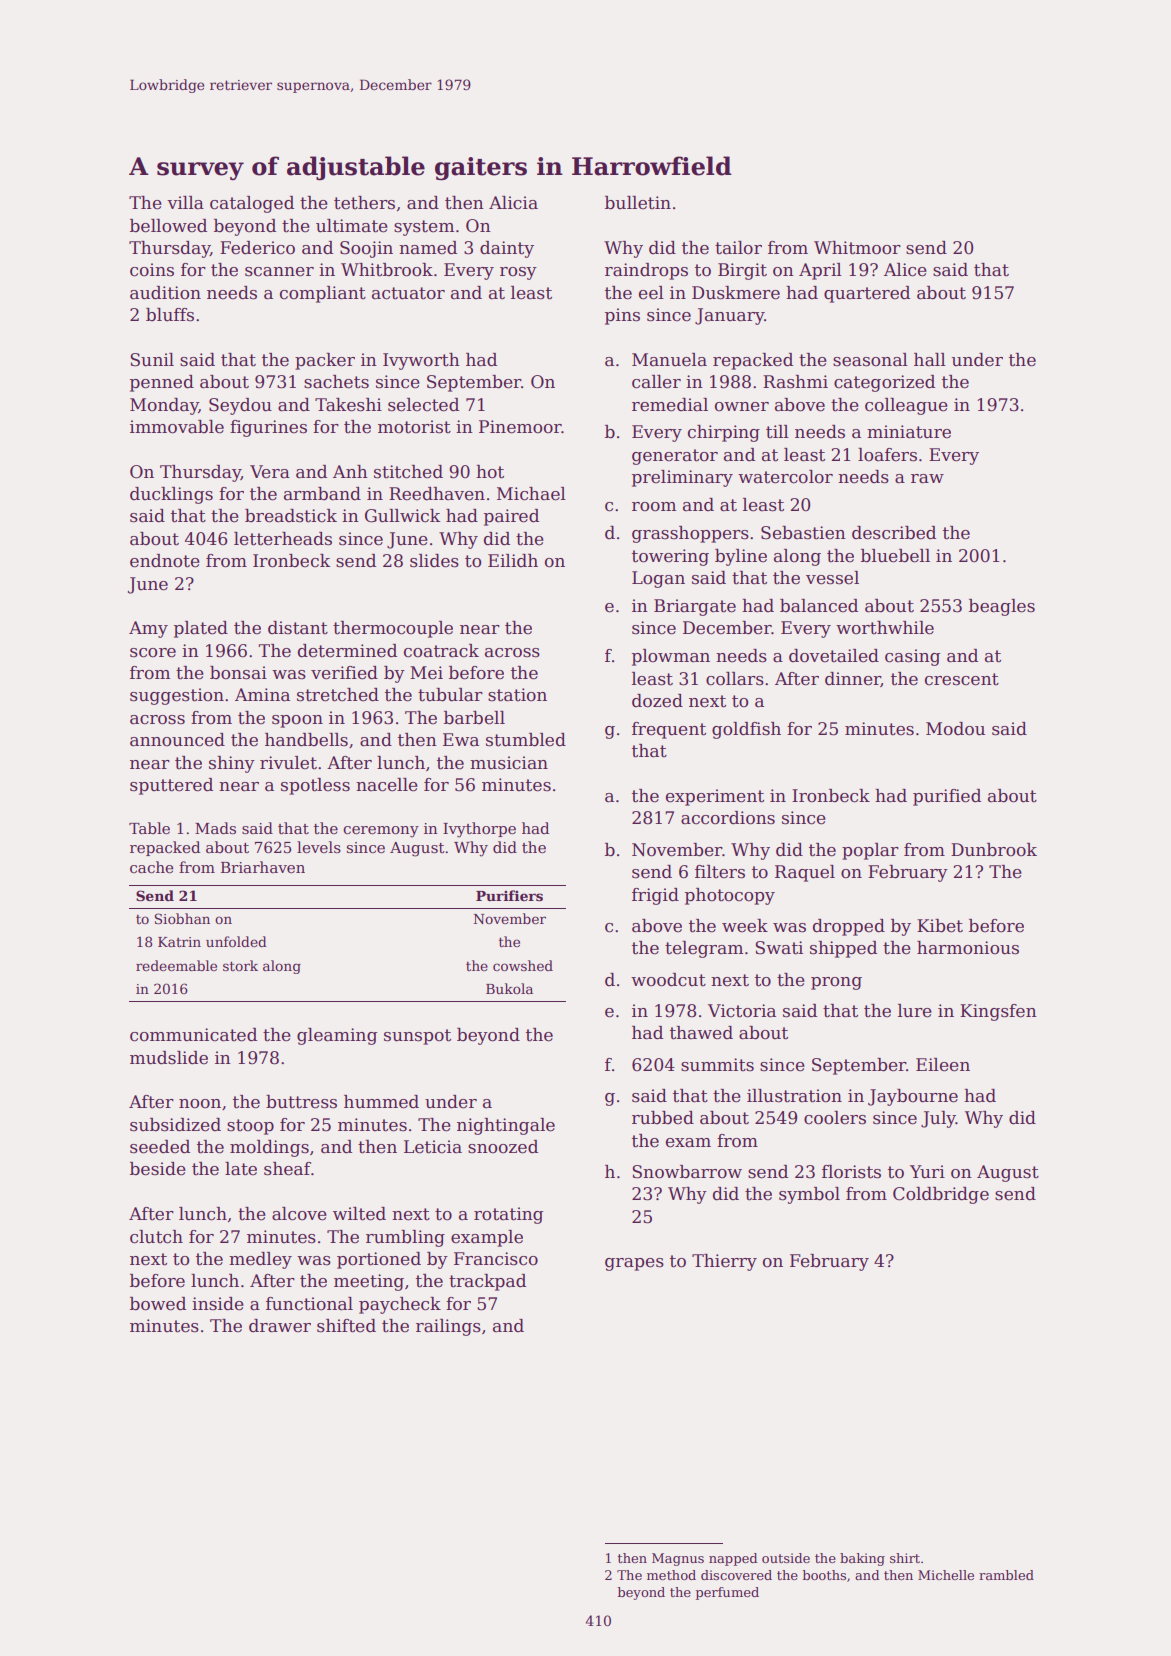 The image size is (1171, 1656). Describe the element at coordinates (857, 248) in the screenshot. I see `Whitmoor` at that location.
